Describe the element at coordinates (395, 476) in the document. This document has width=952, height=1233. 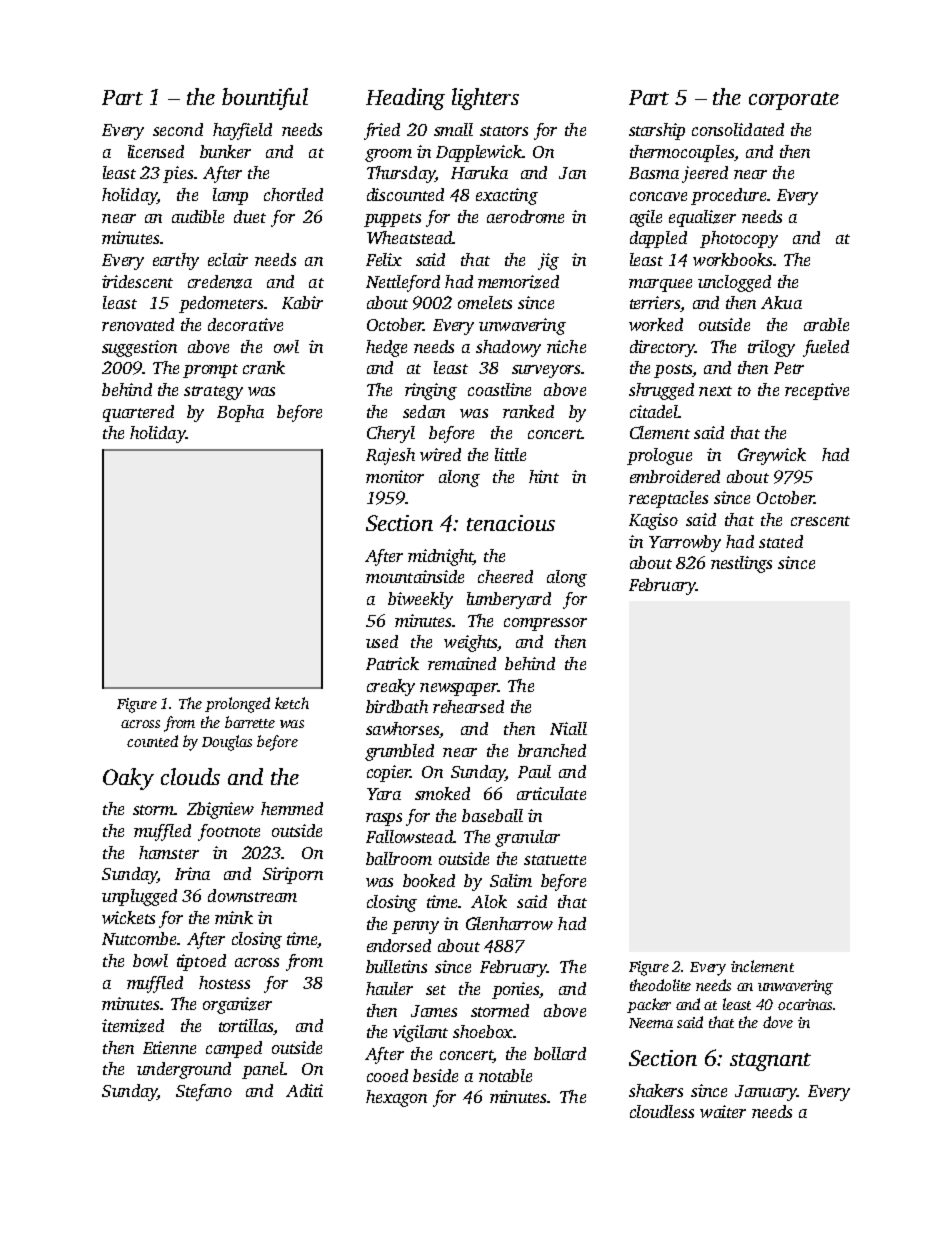
I see `monitor` at that location.
